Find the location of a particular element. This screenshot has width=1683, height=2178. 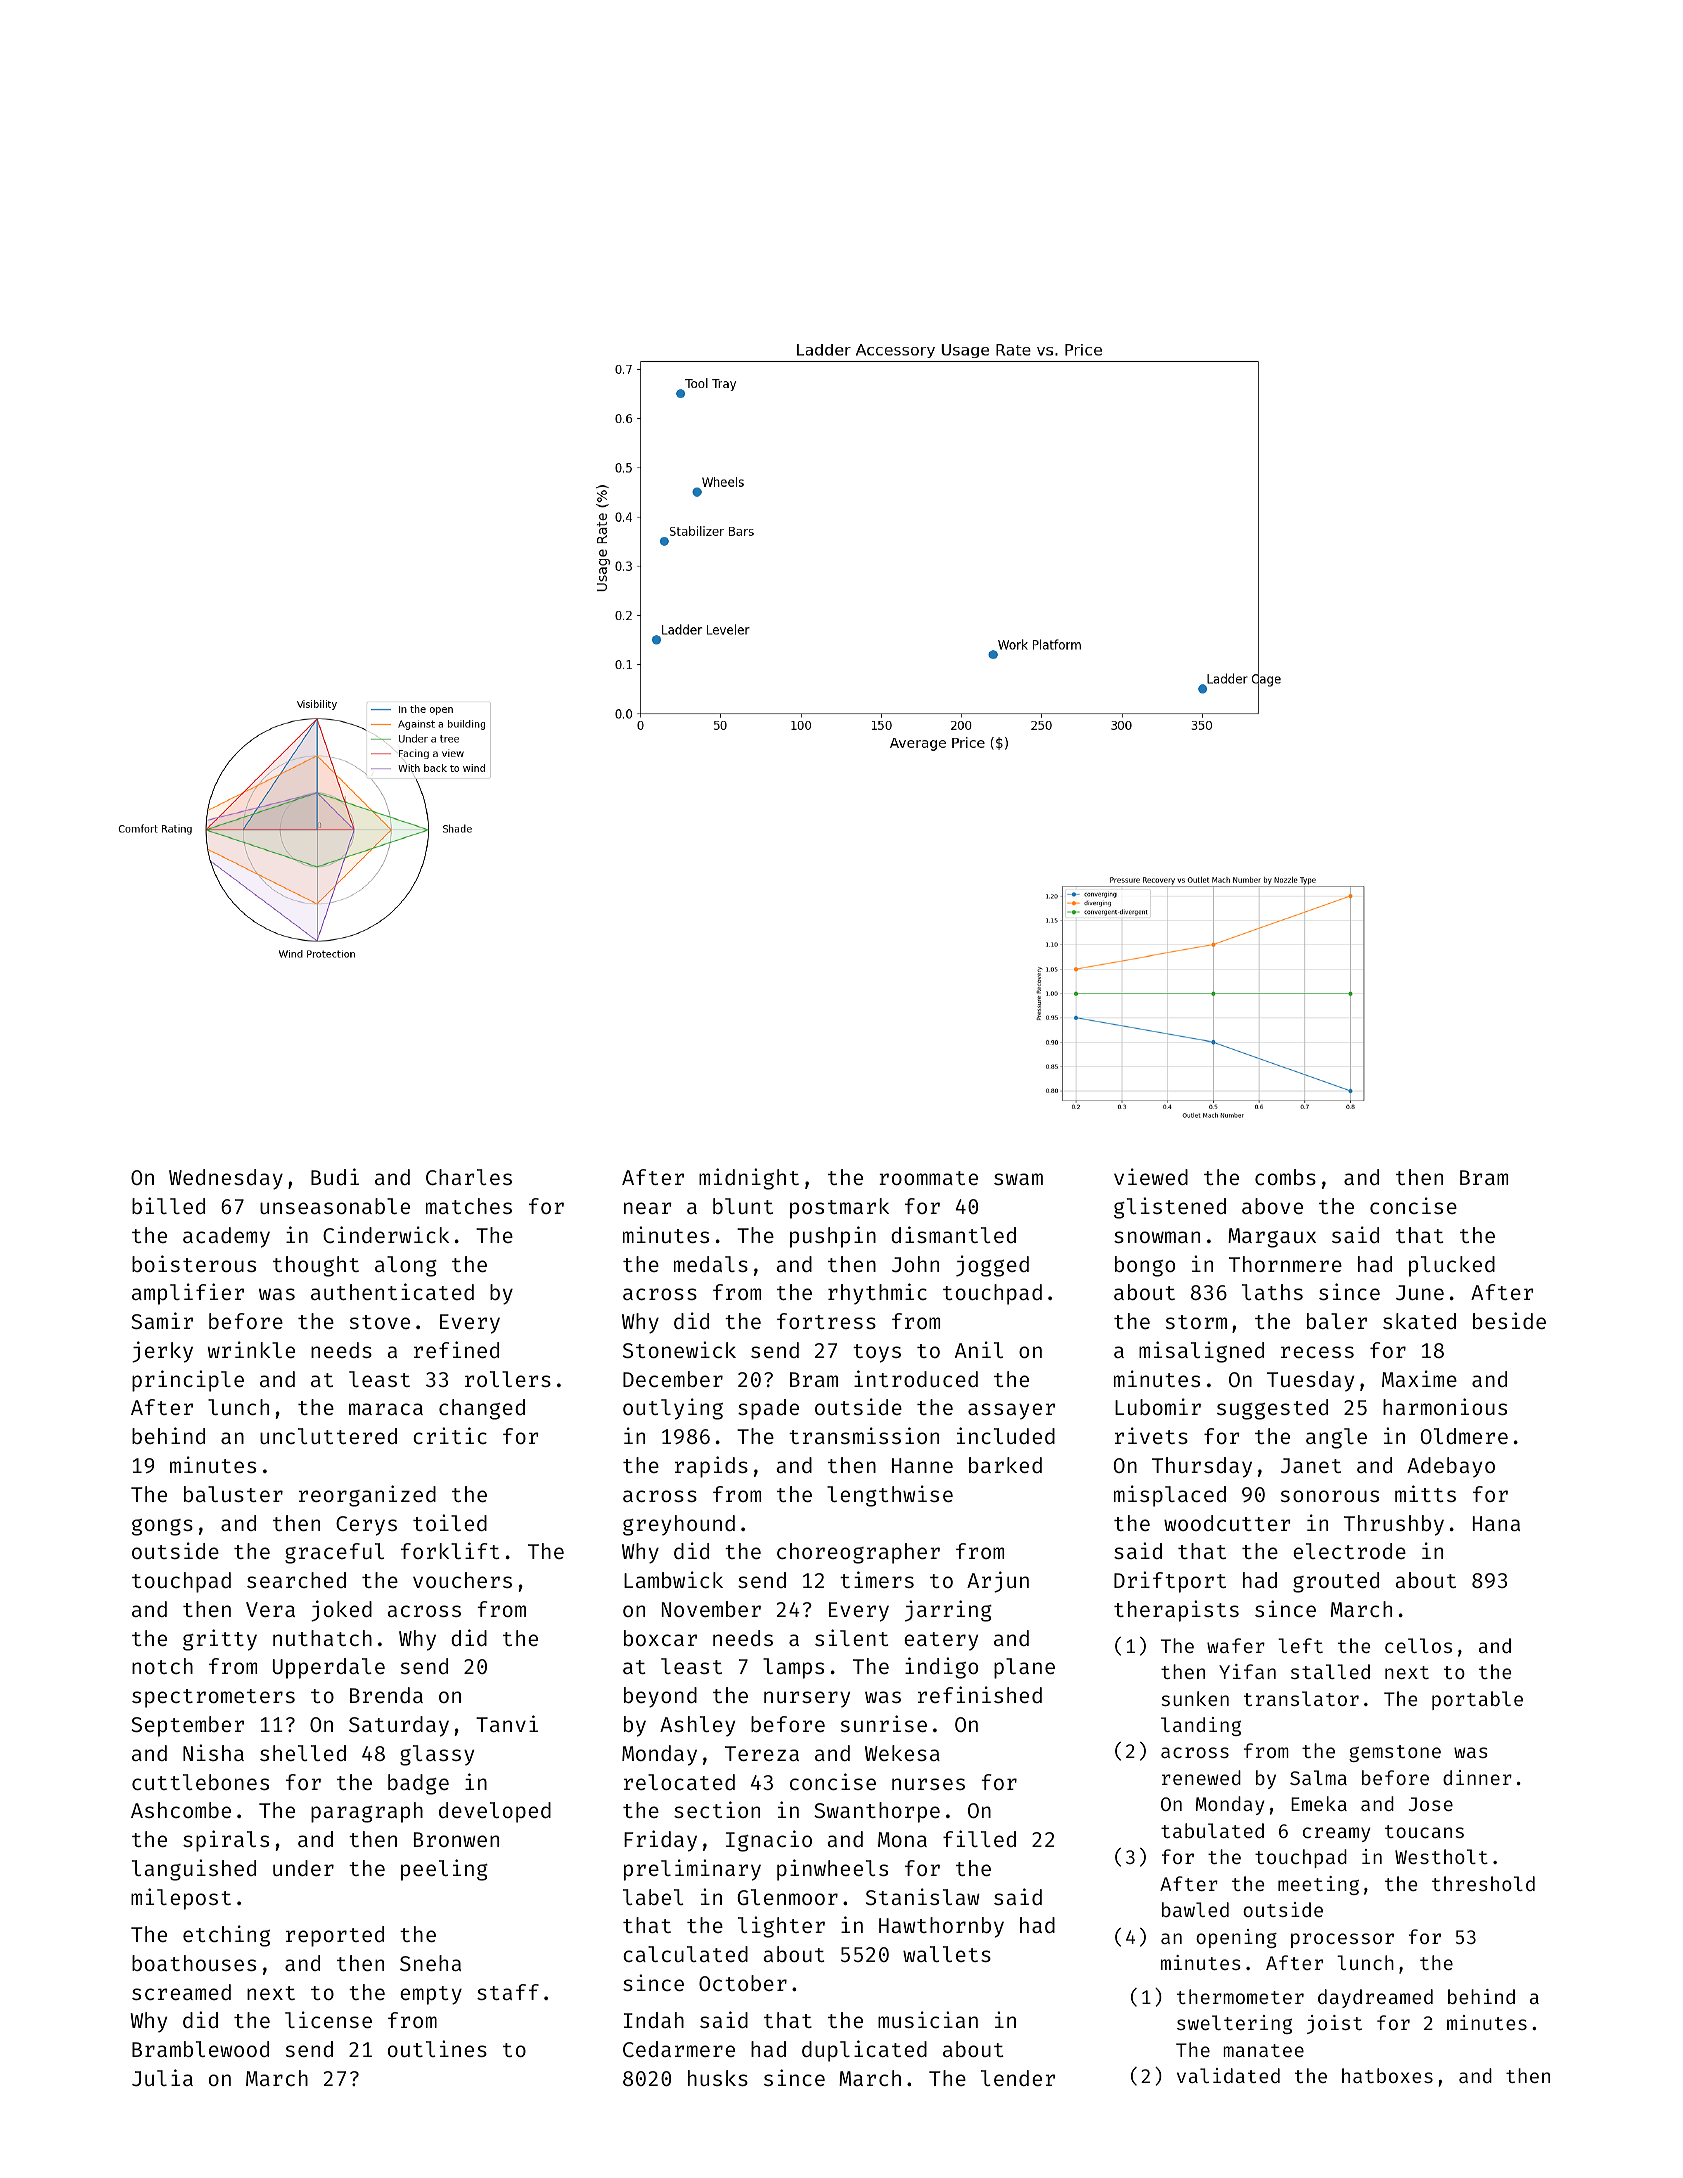

Budi is located at coordinates (335, 1176).
